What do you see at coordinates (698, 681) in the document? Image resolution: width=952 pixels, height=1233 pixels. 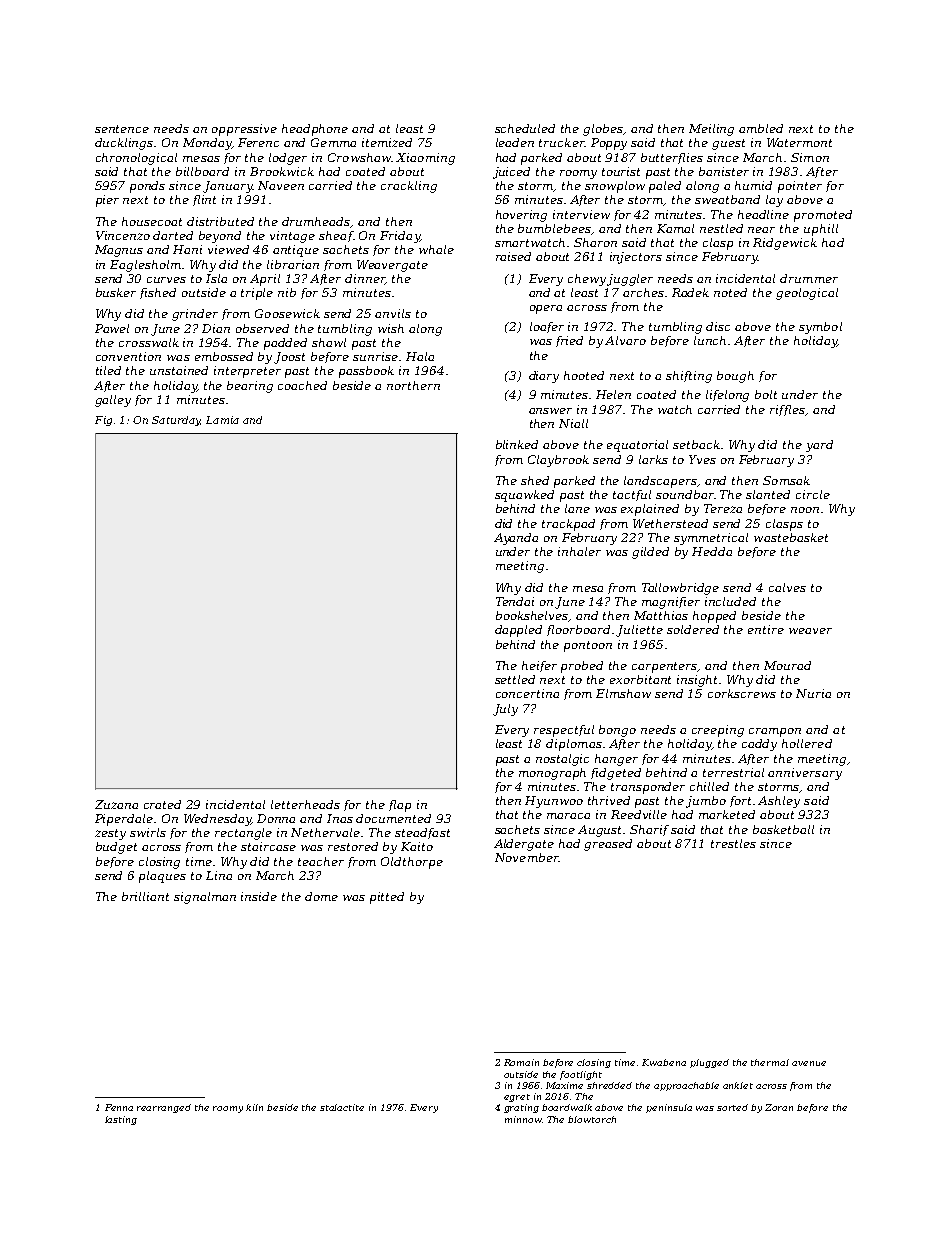 I see `insight` at bounding box center [698, 681].
